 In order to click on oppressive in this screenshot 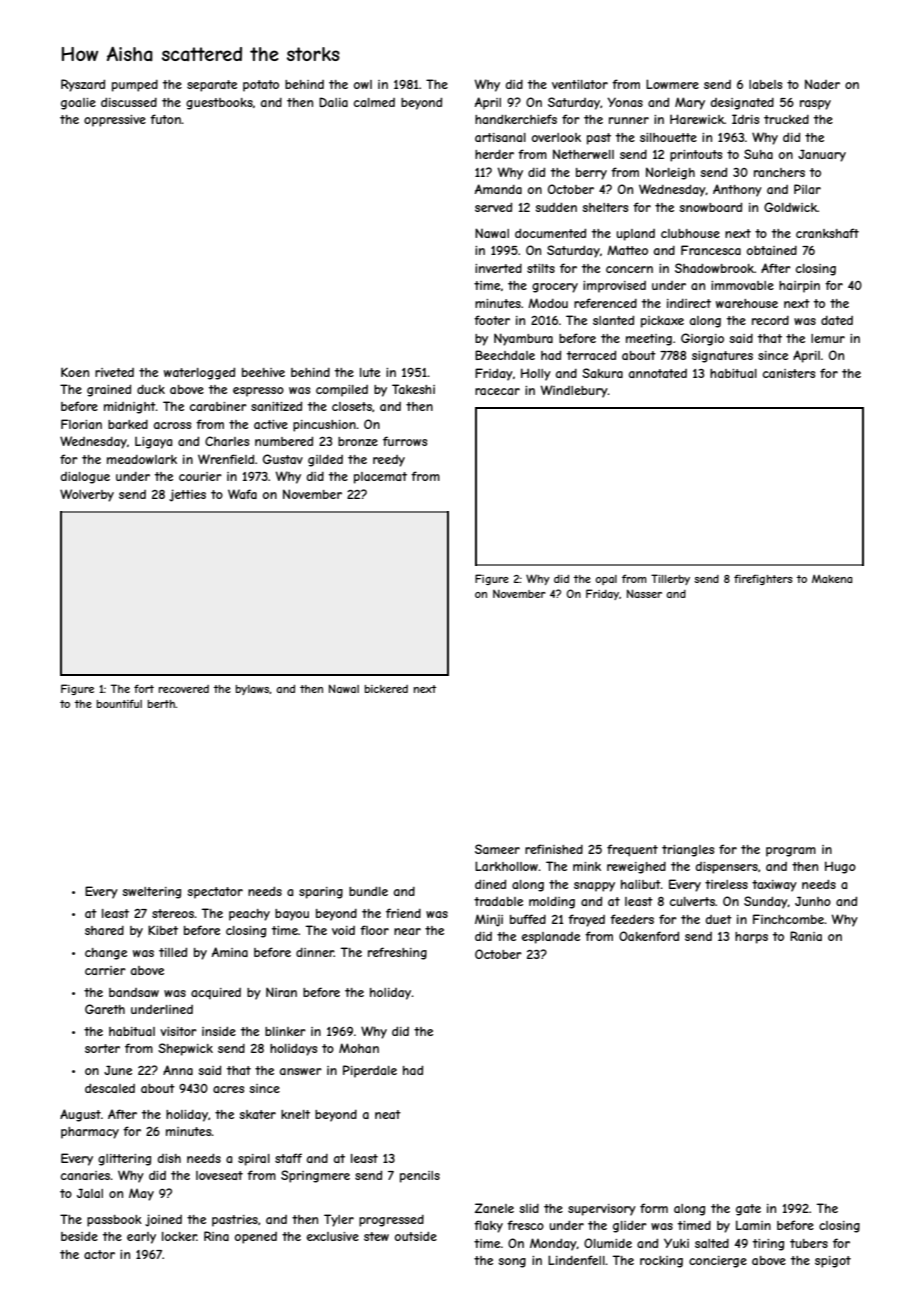, I will do `click(115, 121)`.
